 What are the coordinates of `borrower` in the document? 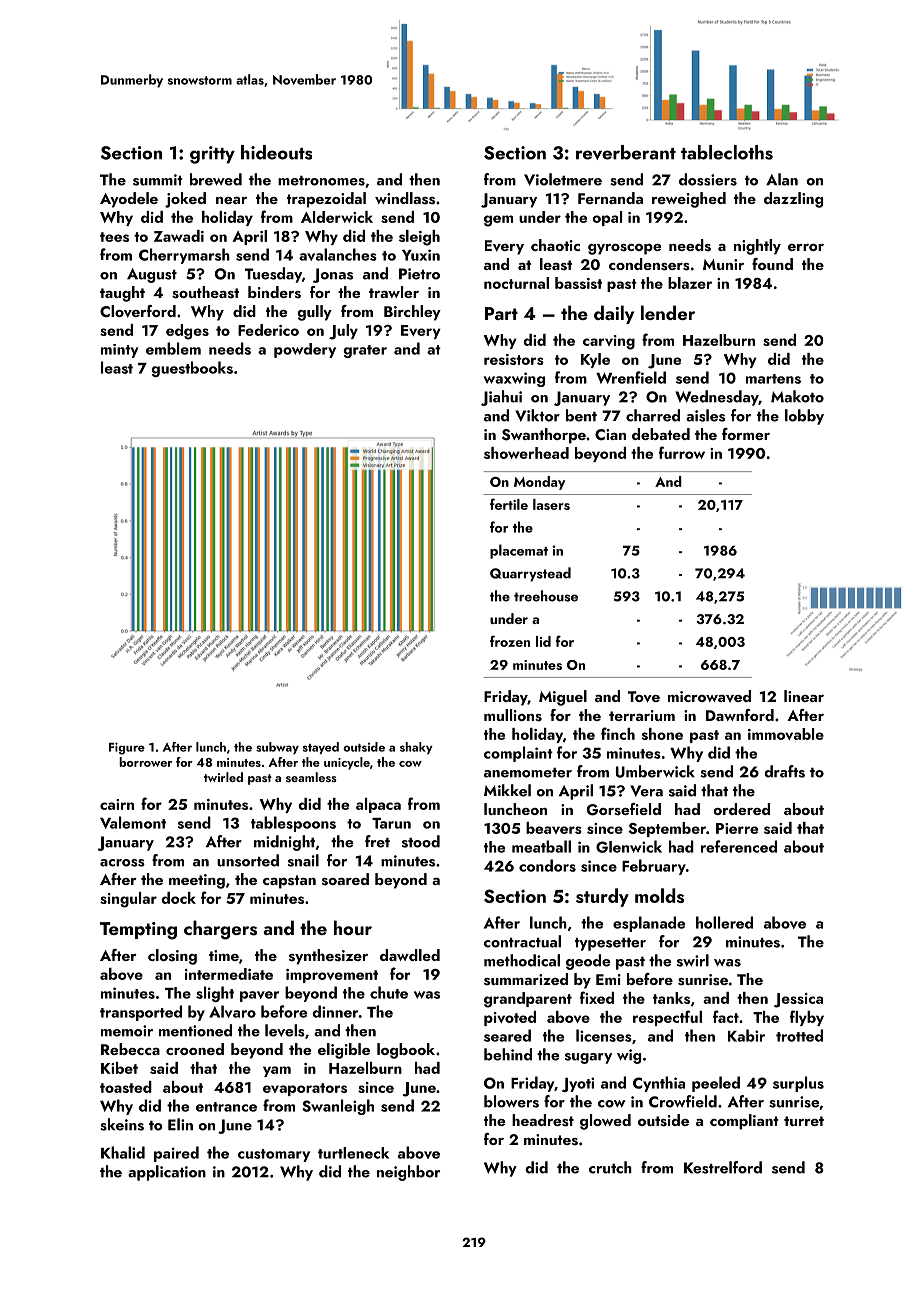 It's located at (145, 762).
